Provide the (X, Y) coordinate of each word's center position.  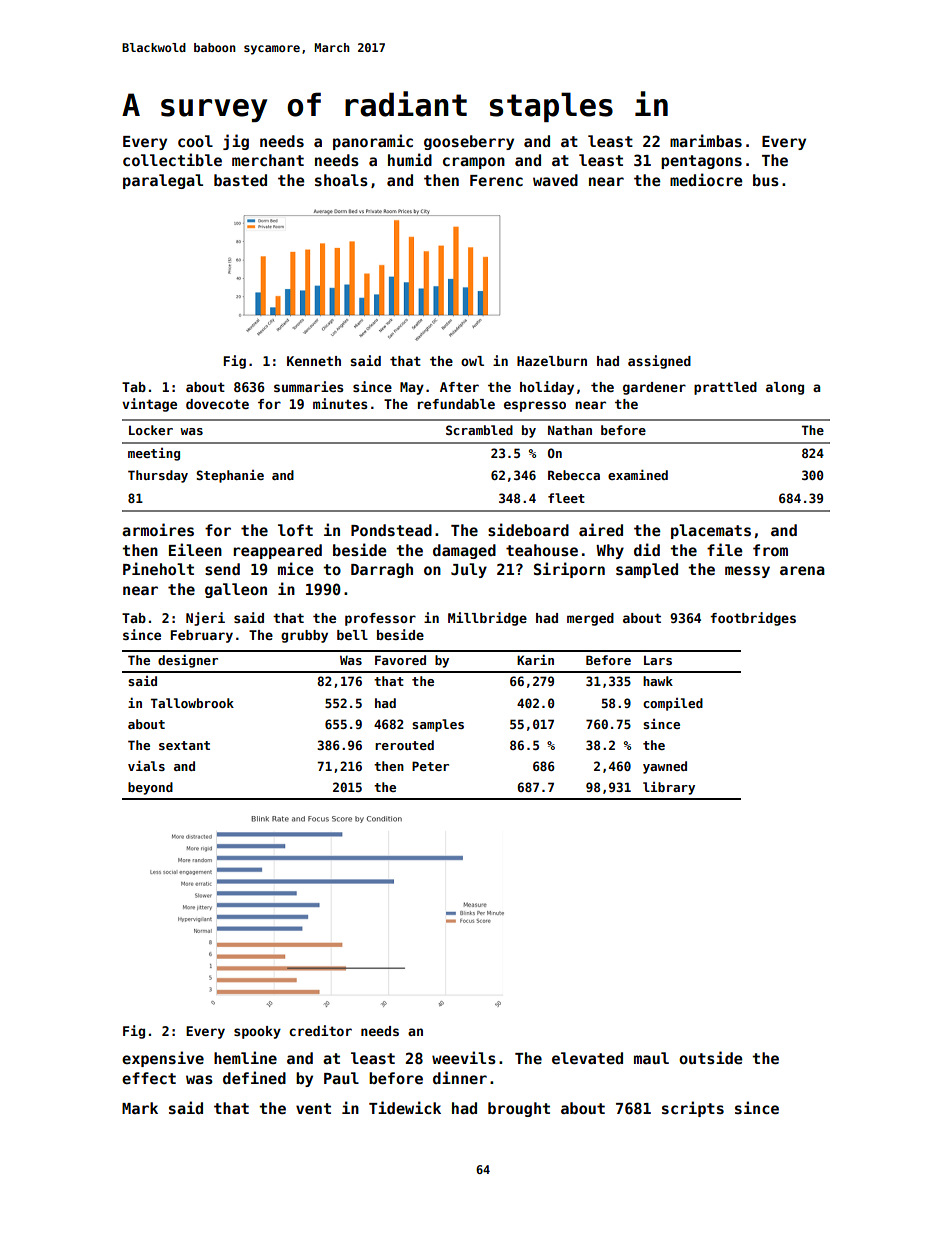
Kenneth (314, 361)
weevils (464, 1057)
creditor (320, 1030)
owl (472, 361)
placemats (711, 531)
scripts (693, 1109)
